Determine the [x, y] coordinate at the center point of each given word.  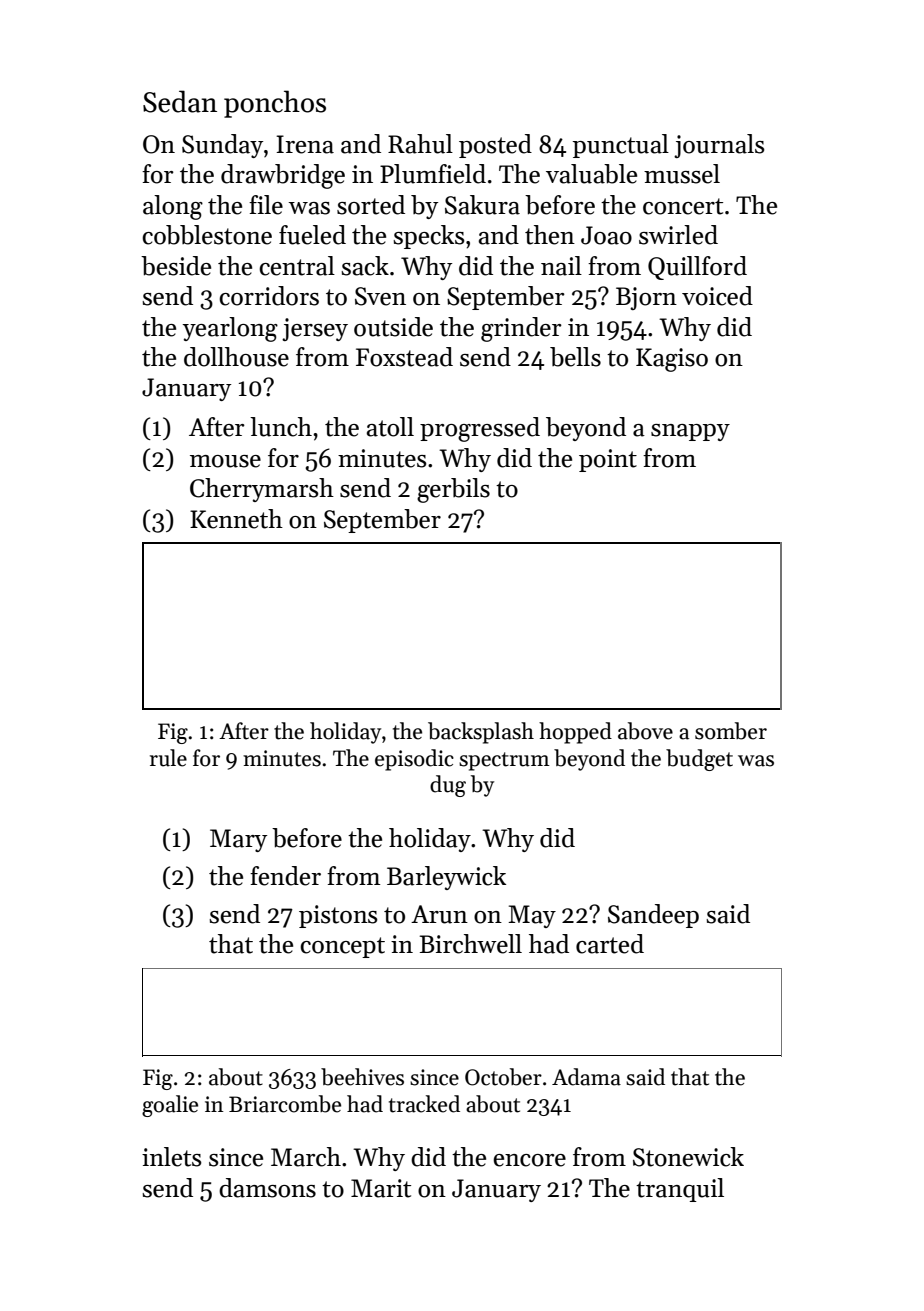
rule [168, 758]
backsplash [481, 733]
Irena [305, 144]
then [550, 235]
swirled [678, 235]
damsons [267, 1188]
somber [731, 731]
